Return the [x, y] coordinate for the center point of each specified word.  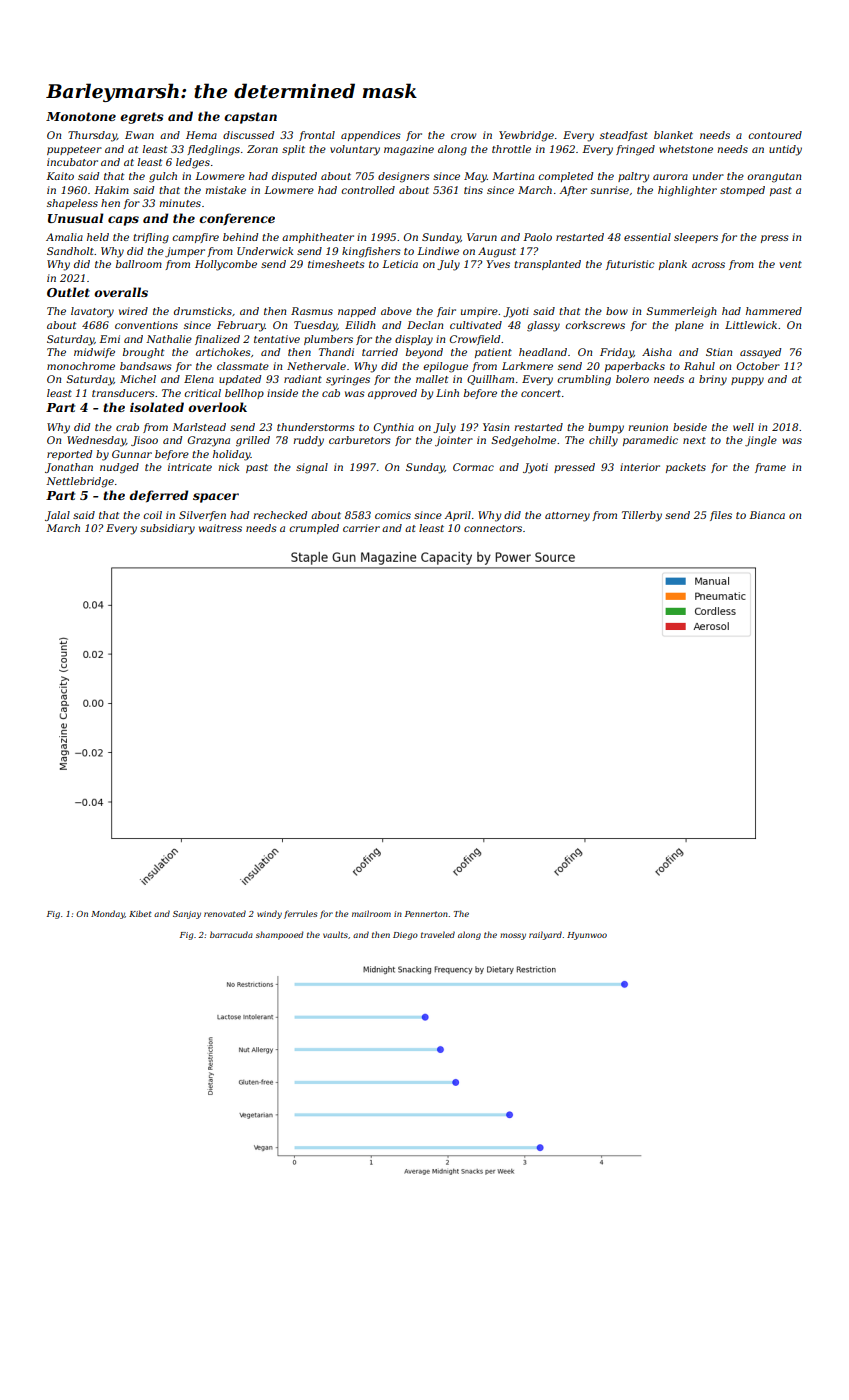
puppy [747, 381]
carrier [361, 528]
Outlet [68, 292]
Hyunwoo [587, 936]
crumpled [314, 529]
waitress [220, 528]
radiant [303, 379]
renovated [225, 913]
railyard [545, 935]
